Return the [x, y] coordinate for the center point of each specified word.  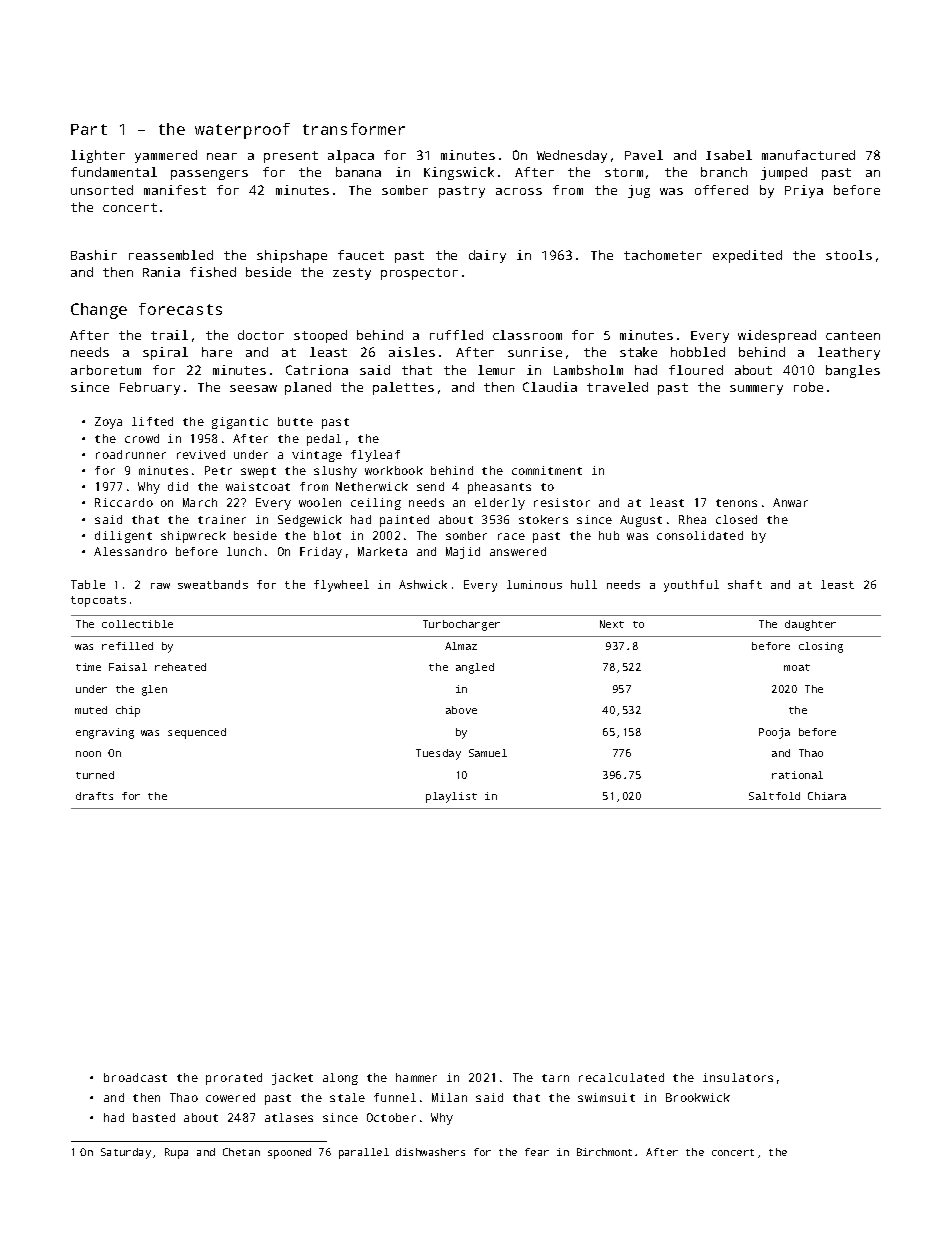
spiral [165, 353]
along [340, 1079]
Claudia [550, 387]
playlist [451, 797]
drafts [94, 796]
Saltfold [774, 796]
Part [89, 129]
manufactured [808, 155]
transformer [354, 129]
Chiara [827, 796]
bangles [853, 371]
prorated [234, 1079]
